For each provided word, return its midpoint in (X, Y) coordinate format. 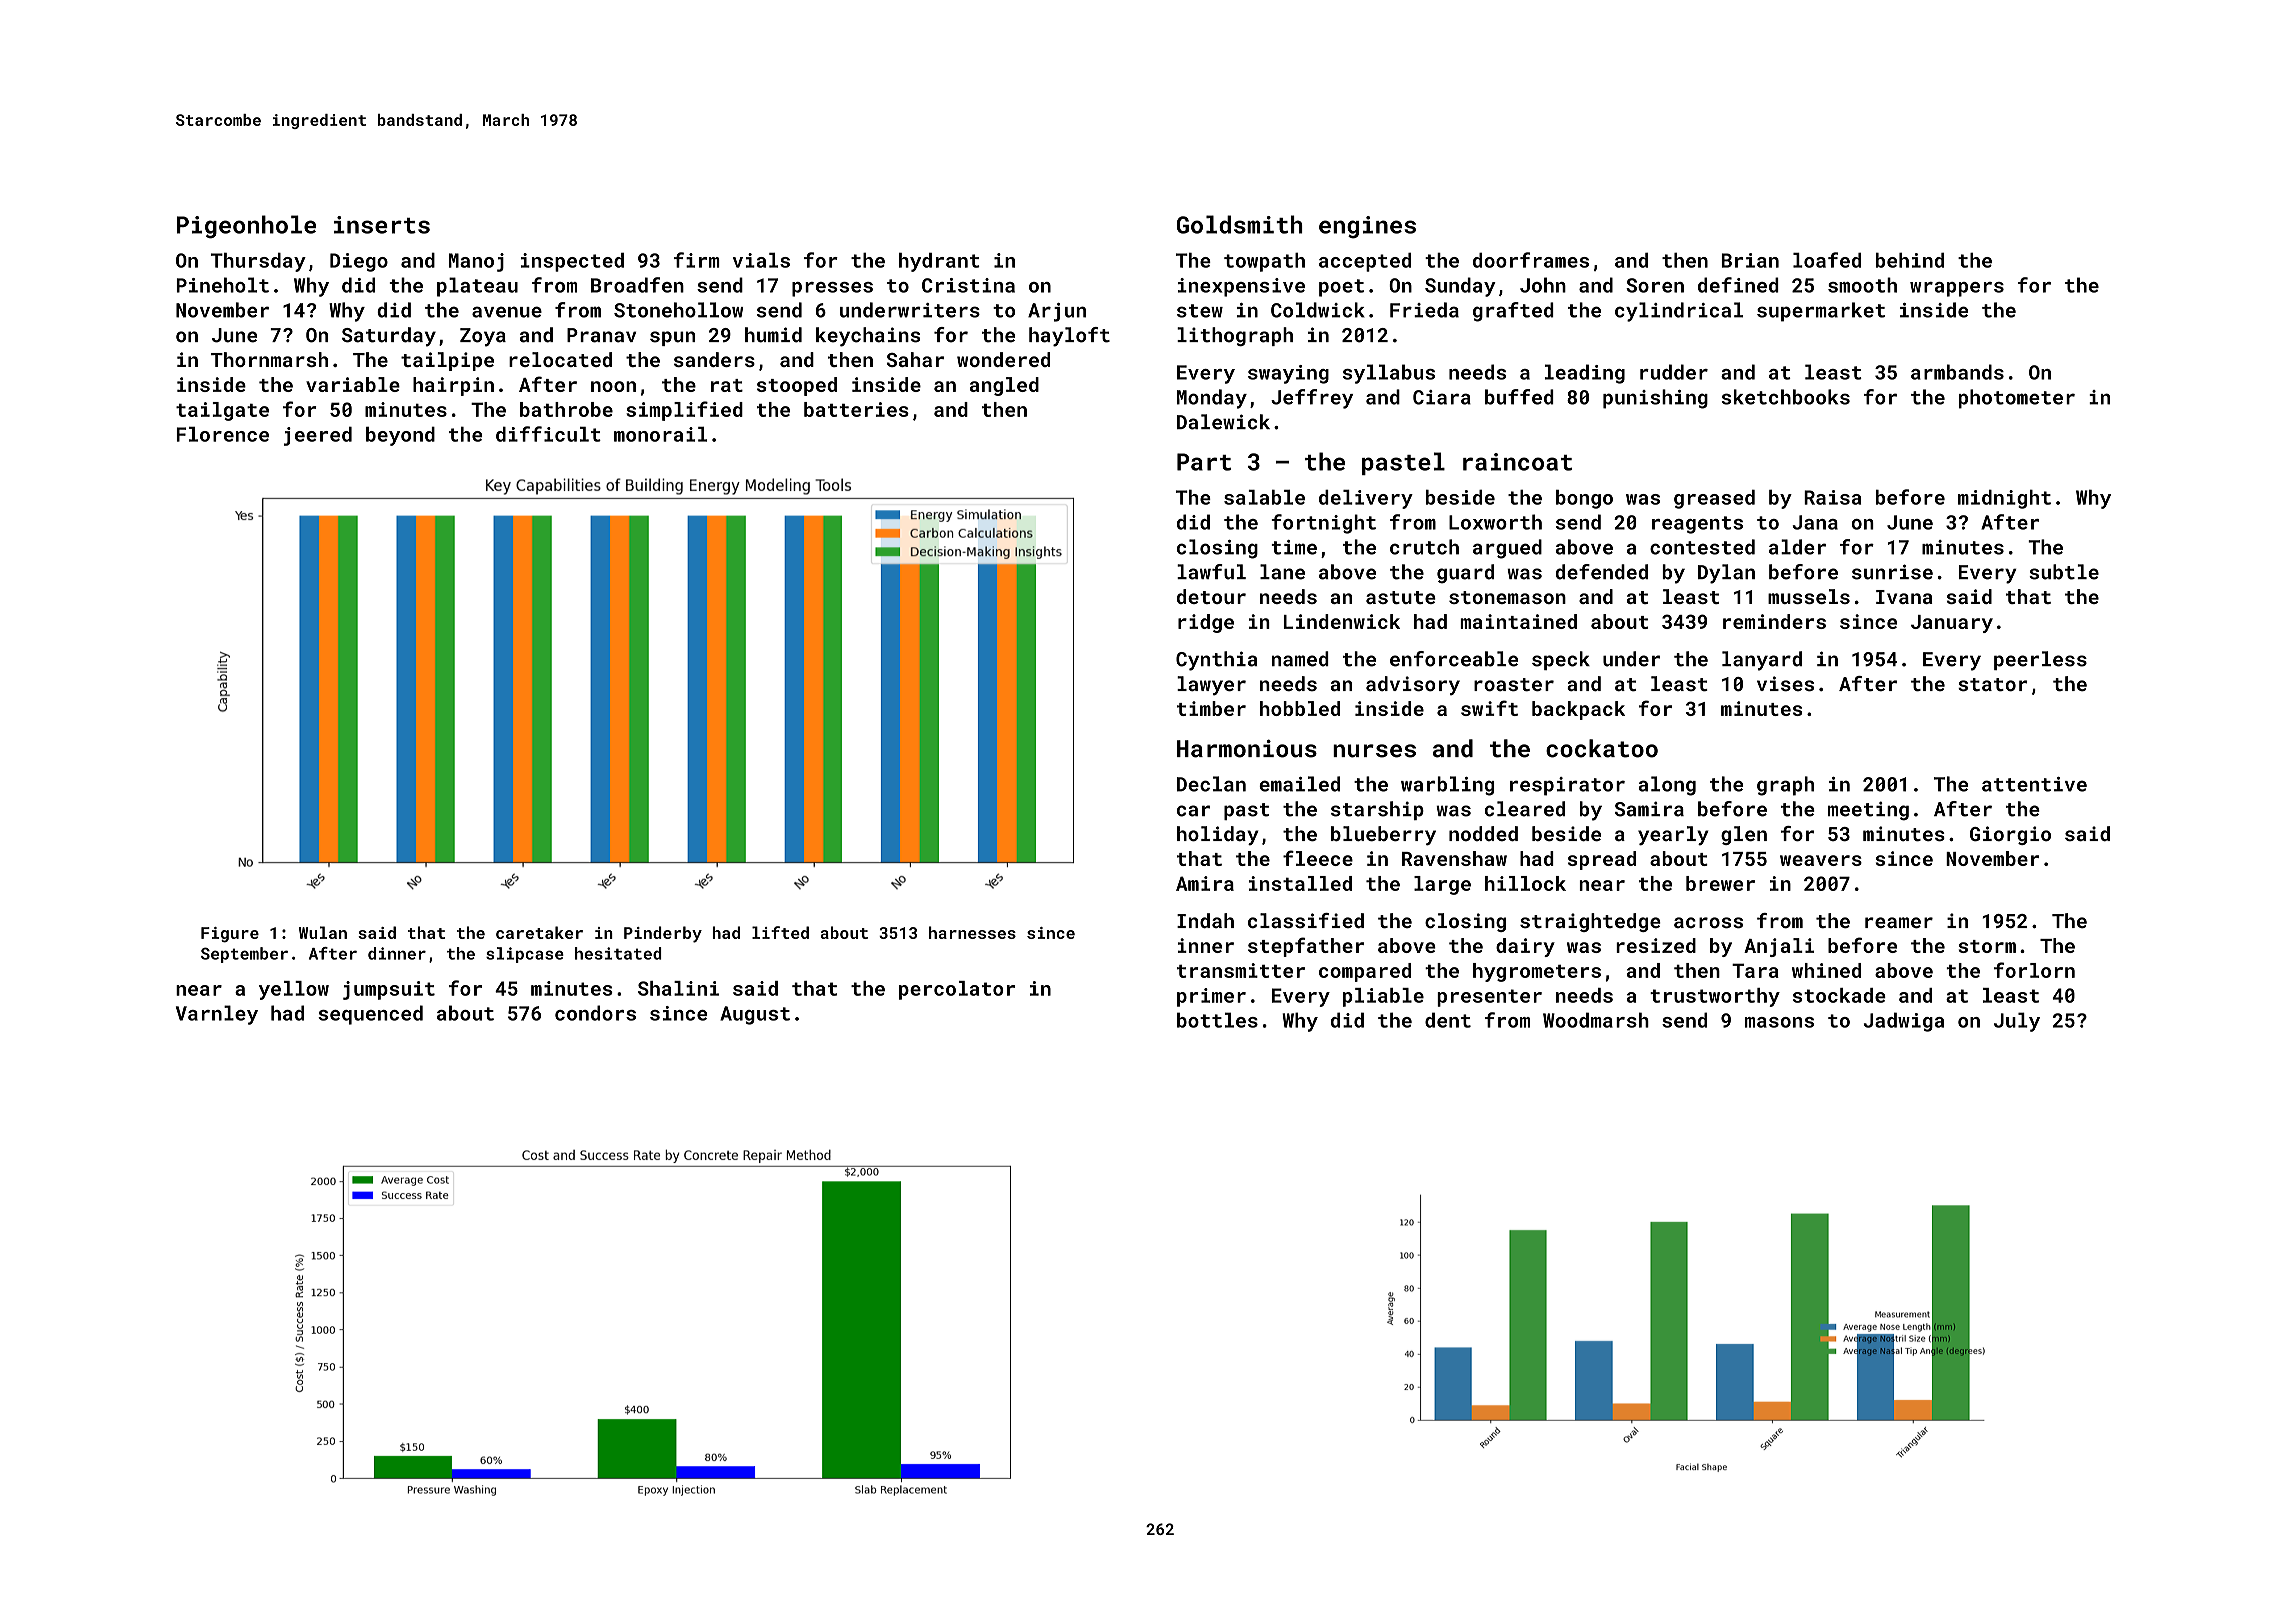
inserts (382, 225)
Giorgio (2010, 835)
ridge (1206, 623)
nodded (1483, 833)
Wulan (323, 932)
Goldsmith (1240, 224)
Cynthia (1216, 661)
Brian (1750, 260)
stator (1993, 685)
